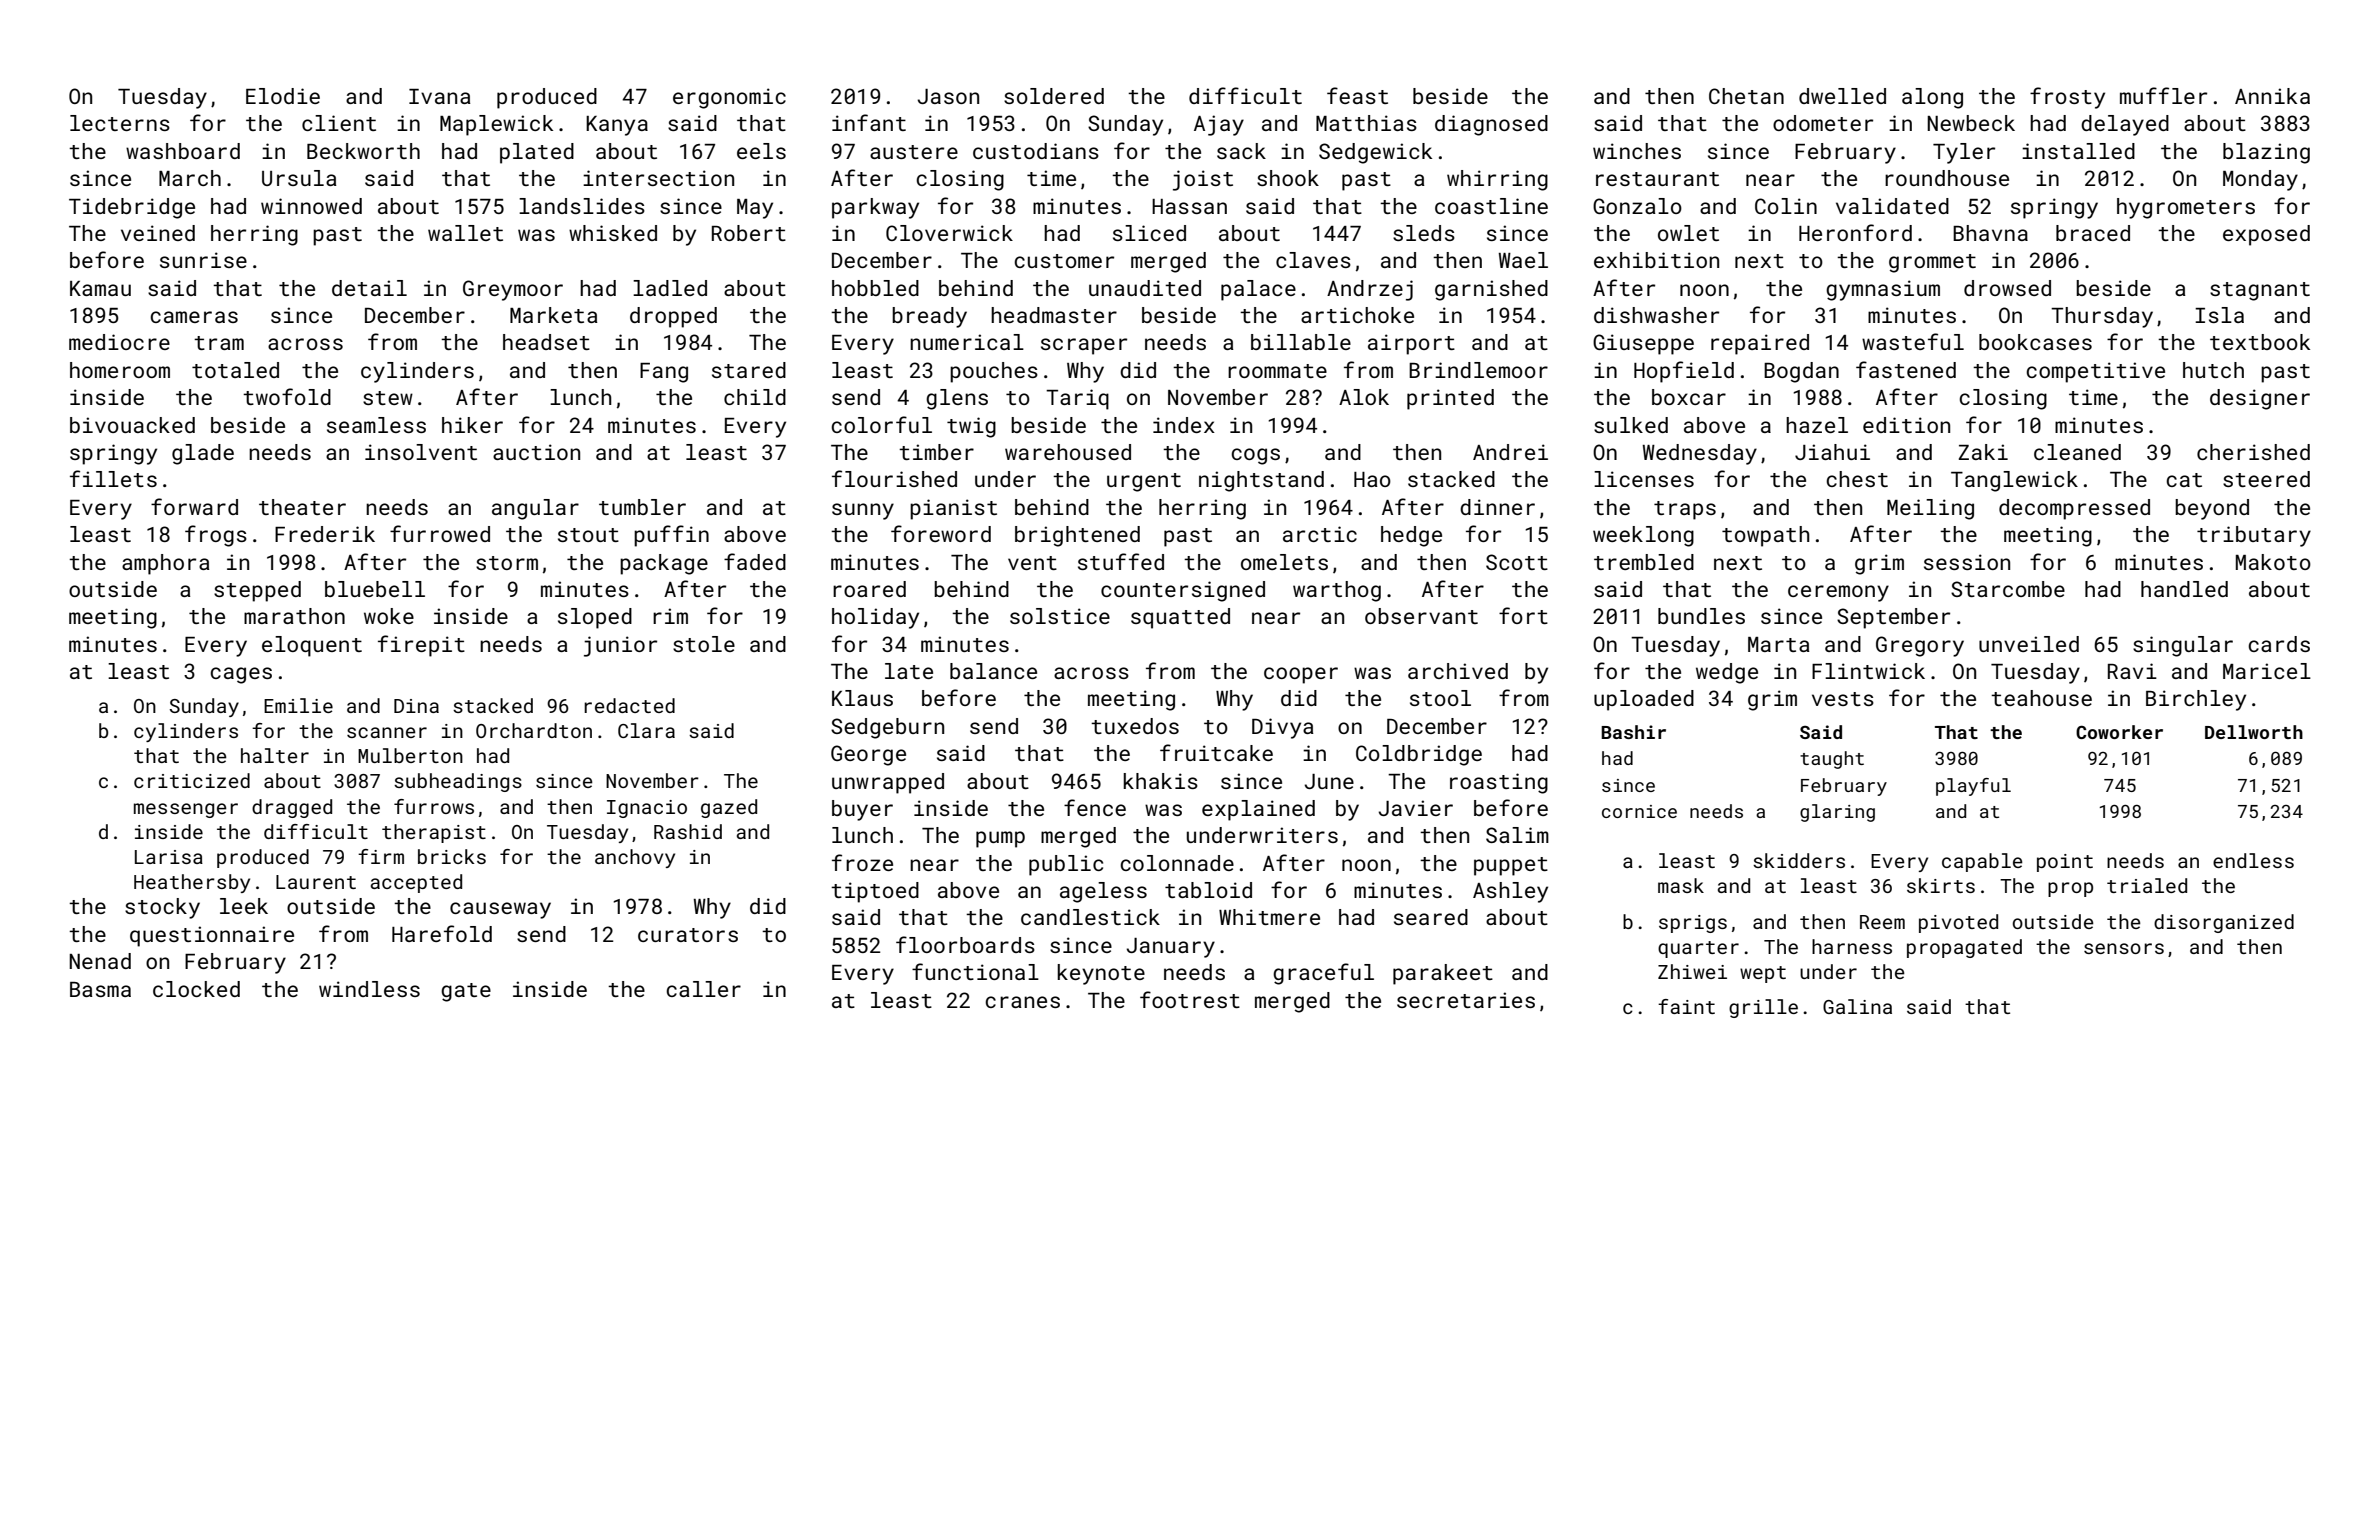  What do you see at coordinates (442, 933) in the page?
I see `Harefold` at bounding box center [442, 933].
